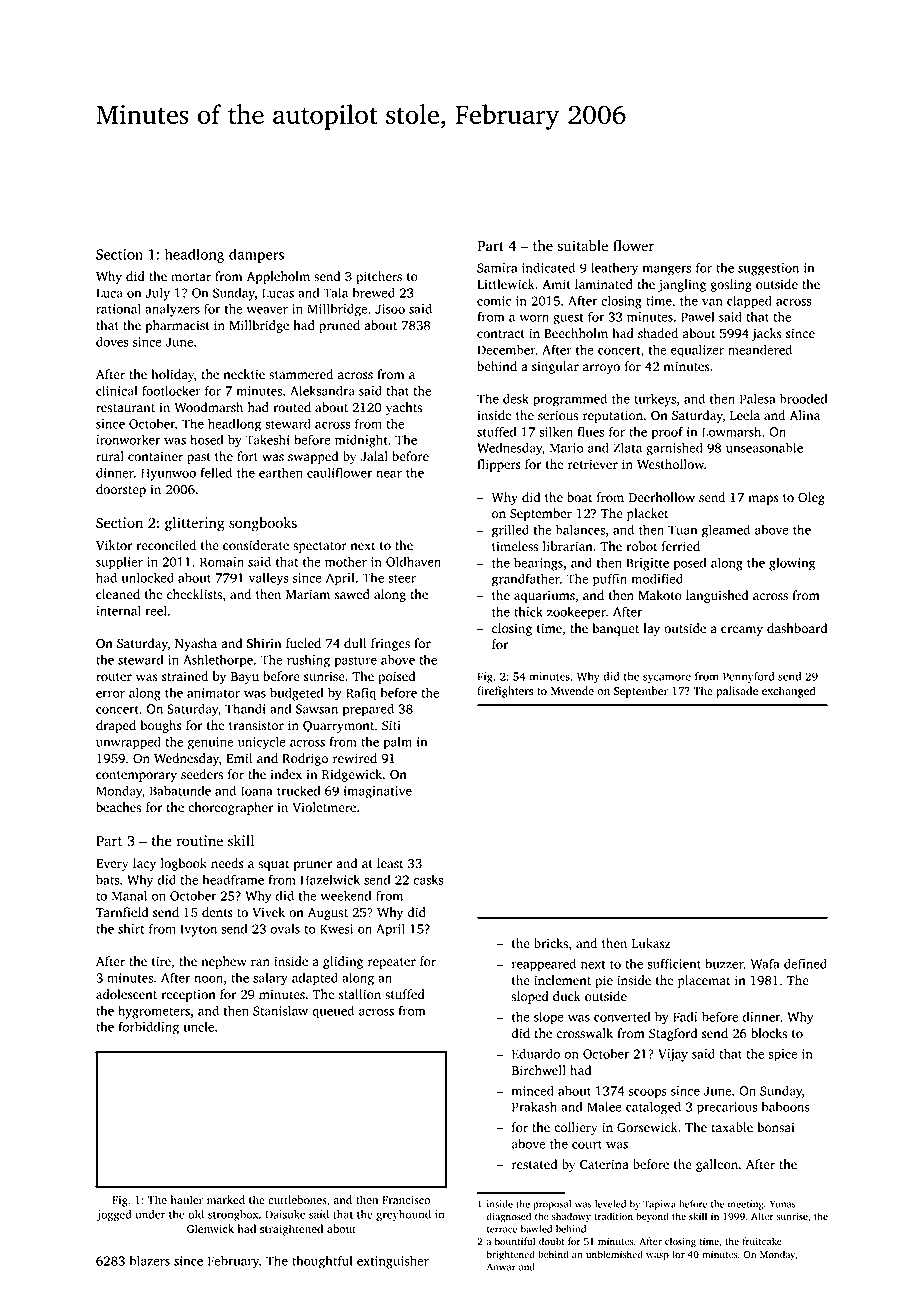 This page has width=924, height=1308. Describe the element at coordinates (150, 1260) in the page. I see `blazers` at that location.
